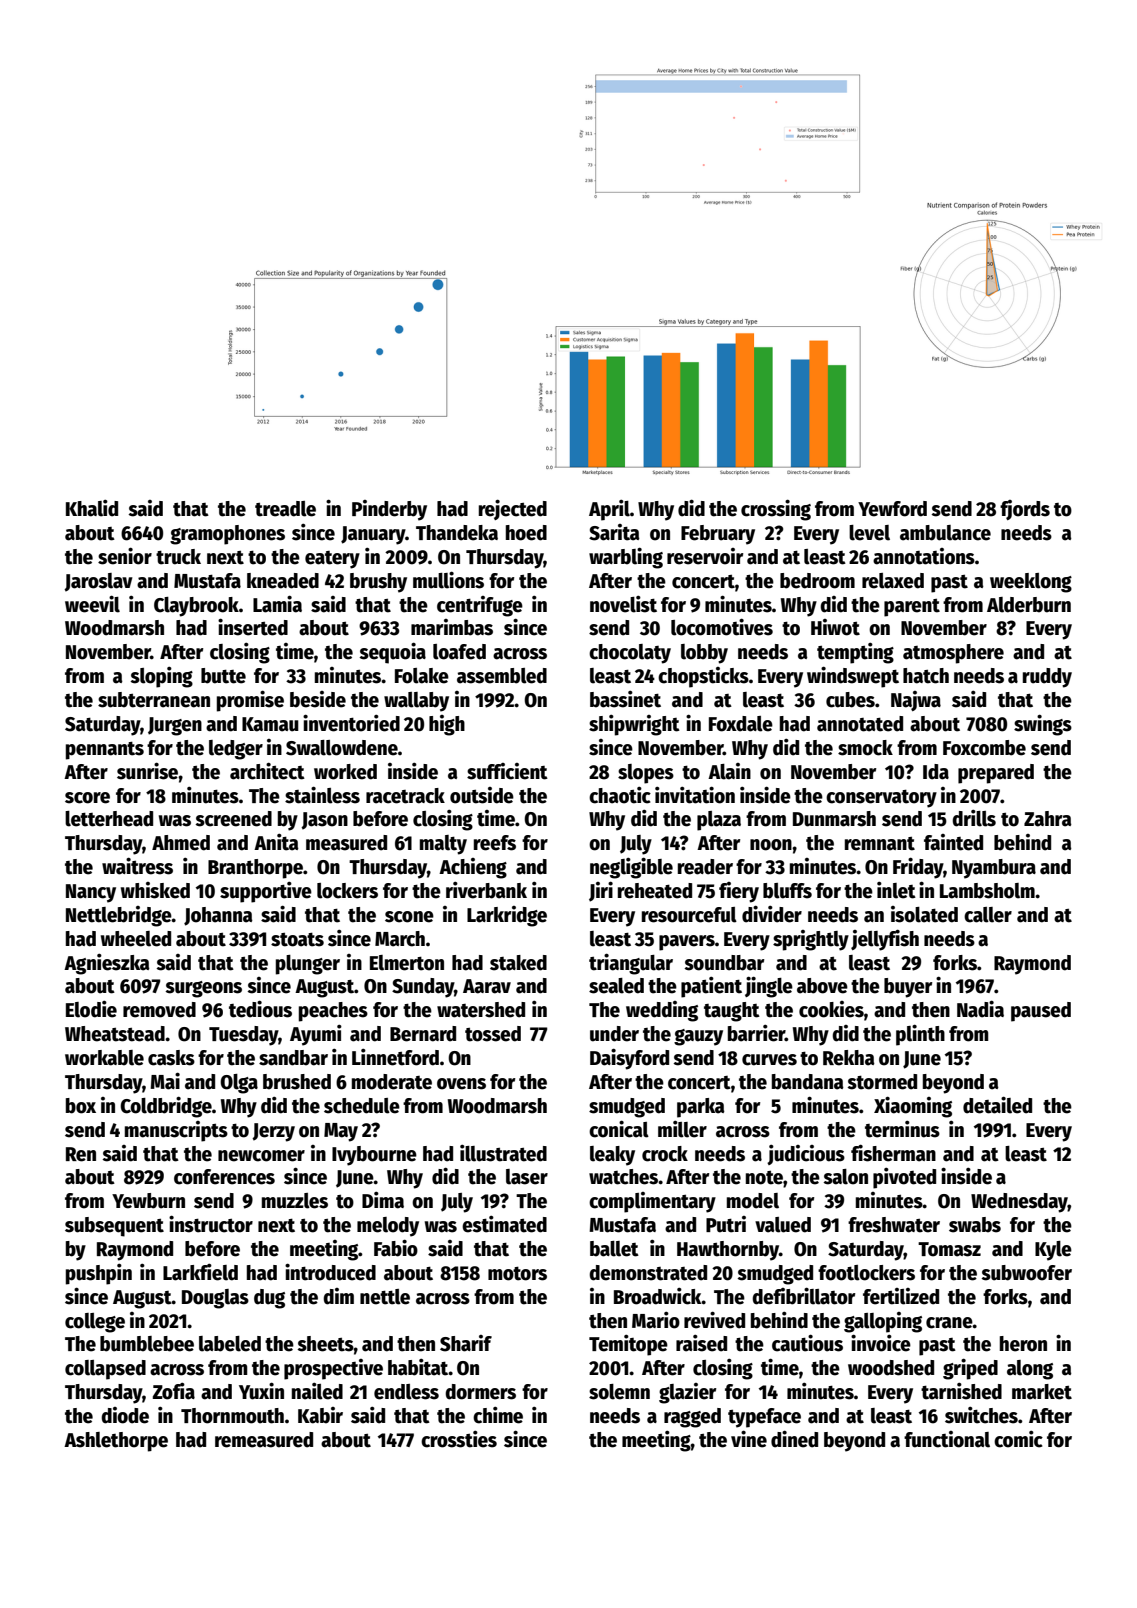  I want to click on wallaby, so click(416, 702).
